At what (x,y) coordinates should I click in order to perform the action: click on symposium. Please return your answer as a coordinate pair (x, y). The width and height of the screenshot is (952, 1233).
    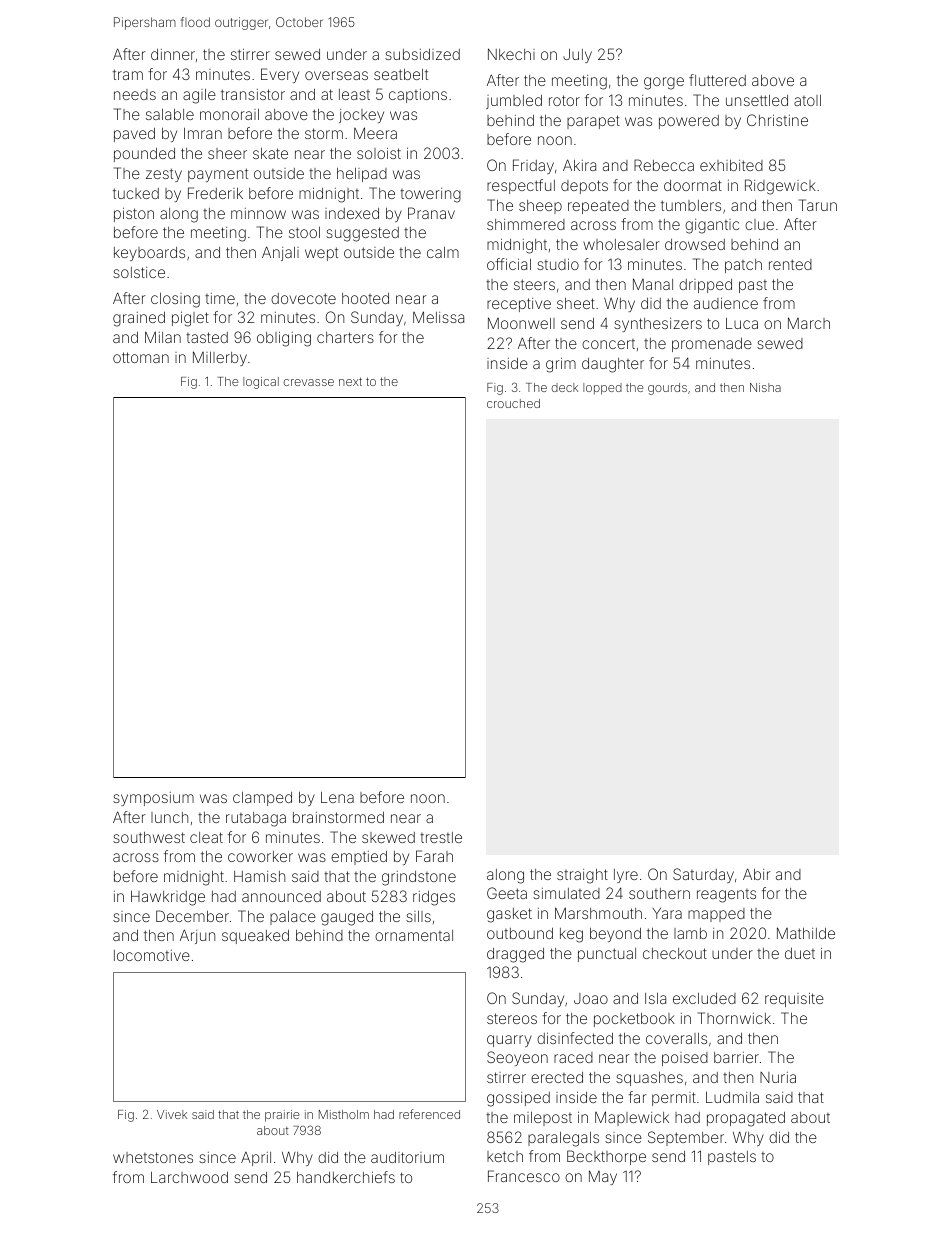
    Looking at the image, I should click on (153, 799).
